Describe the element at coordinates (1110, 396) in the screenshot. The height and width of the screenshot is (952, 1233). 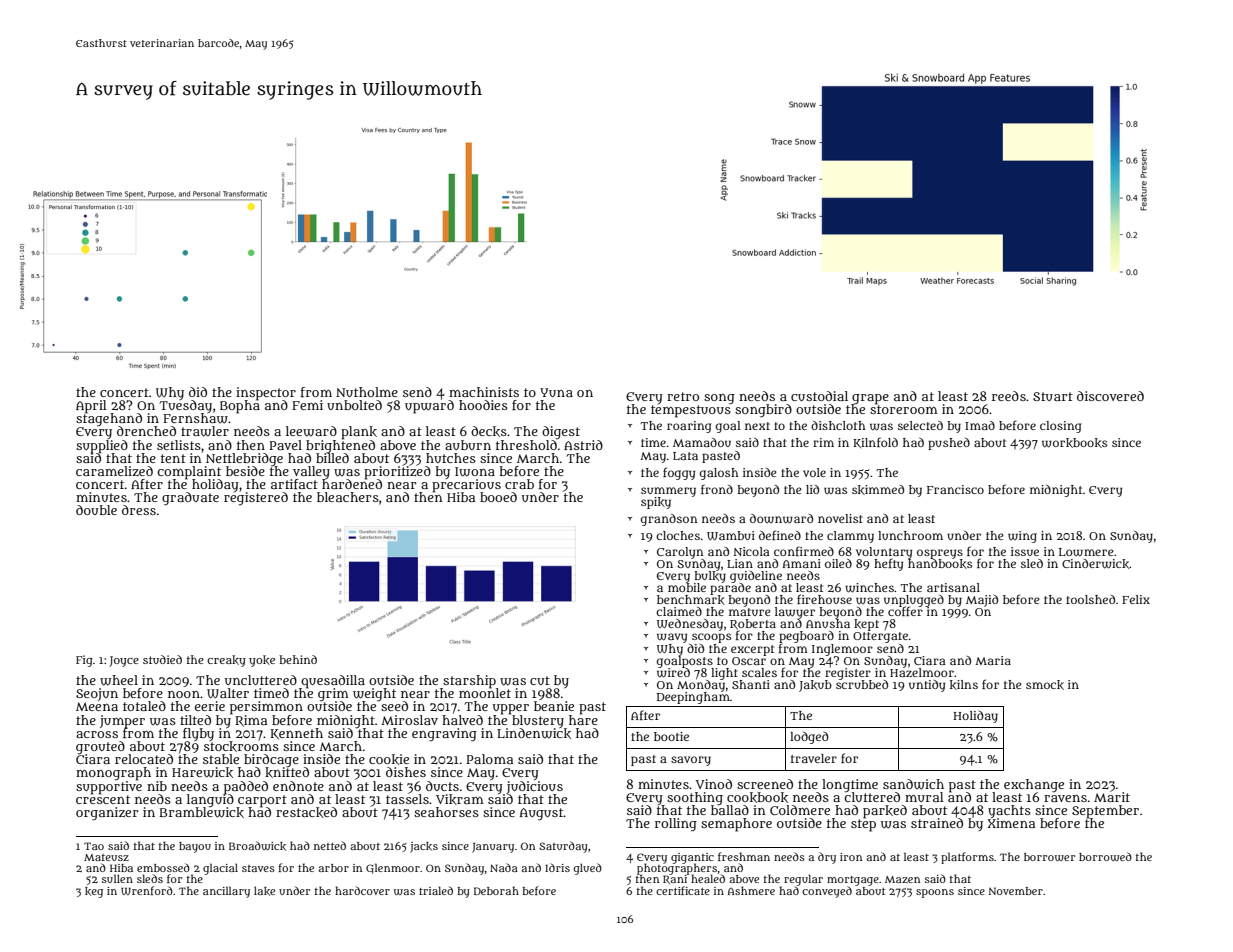
I see `discovered` at that location.
